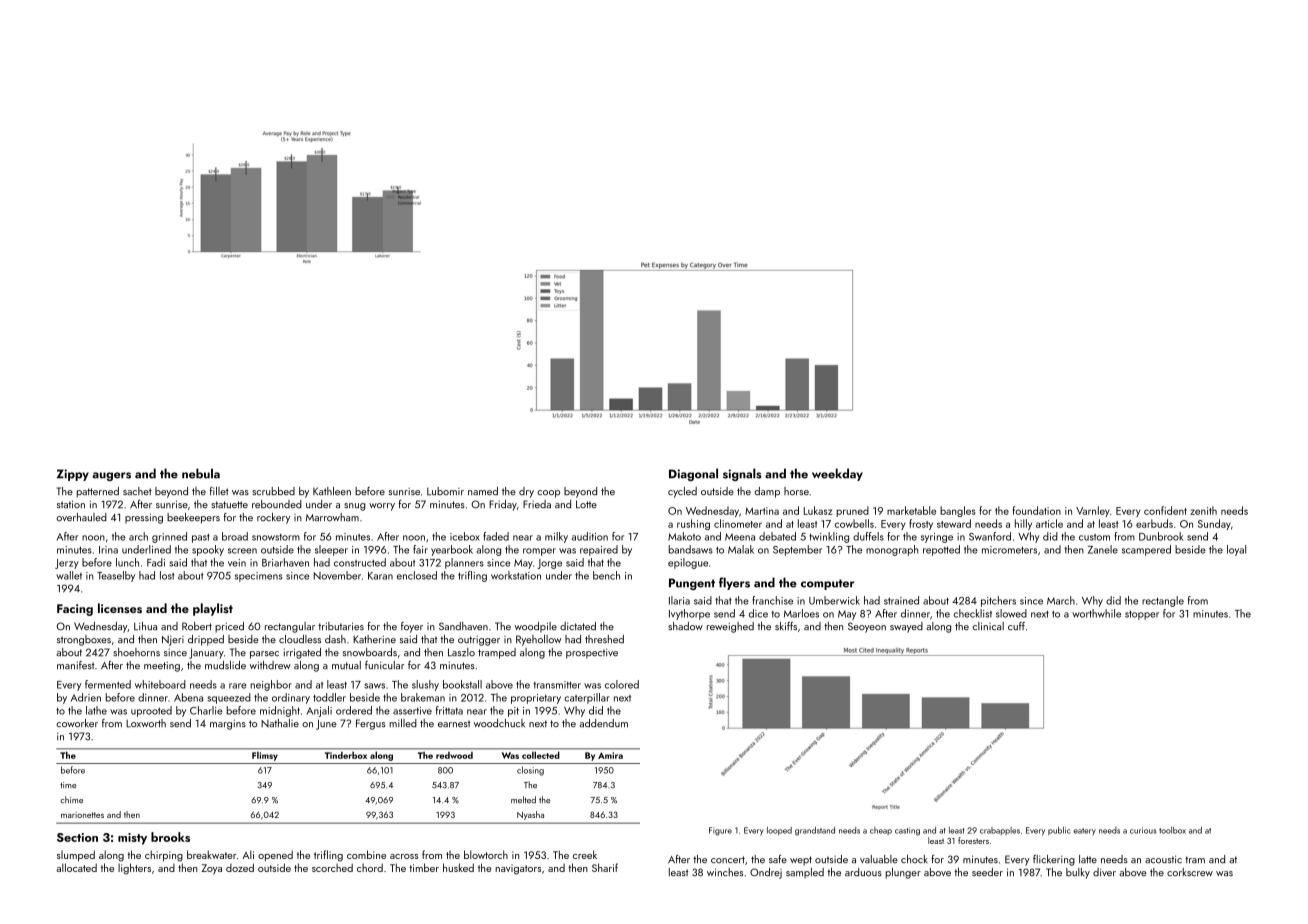 Image resolution: width=1308 pixels, height=924 pixels. What do you see at coordinates (766, 873) in the document?
I see `Ondrej` at bounding box center [766, 873].
